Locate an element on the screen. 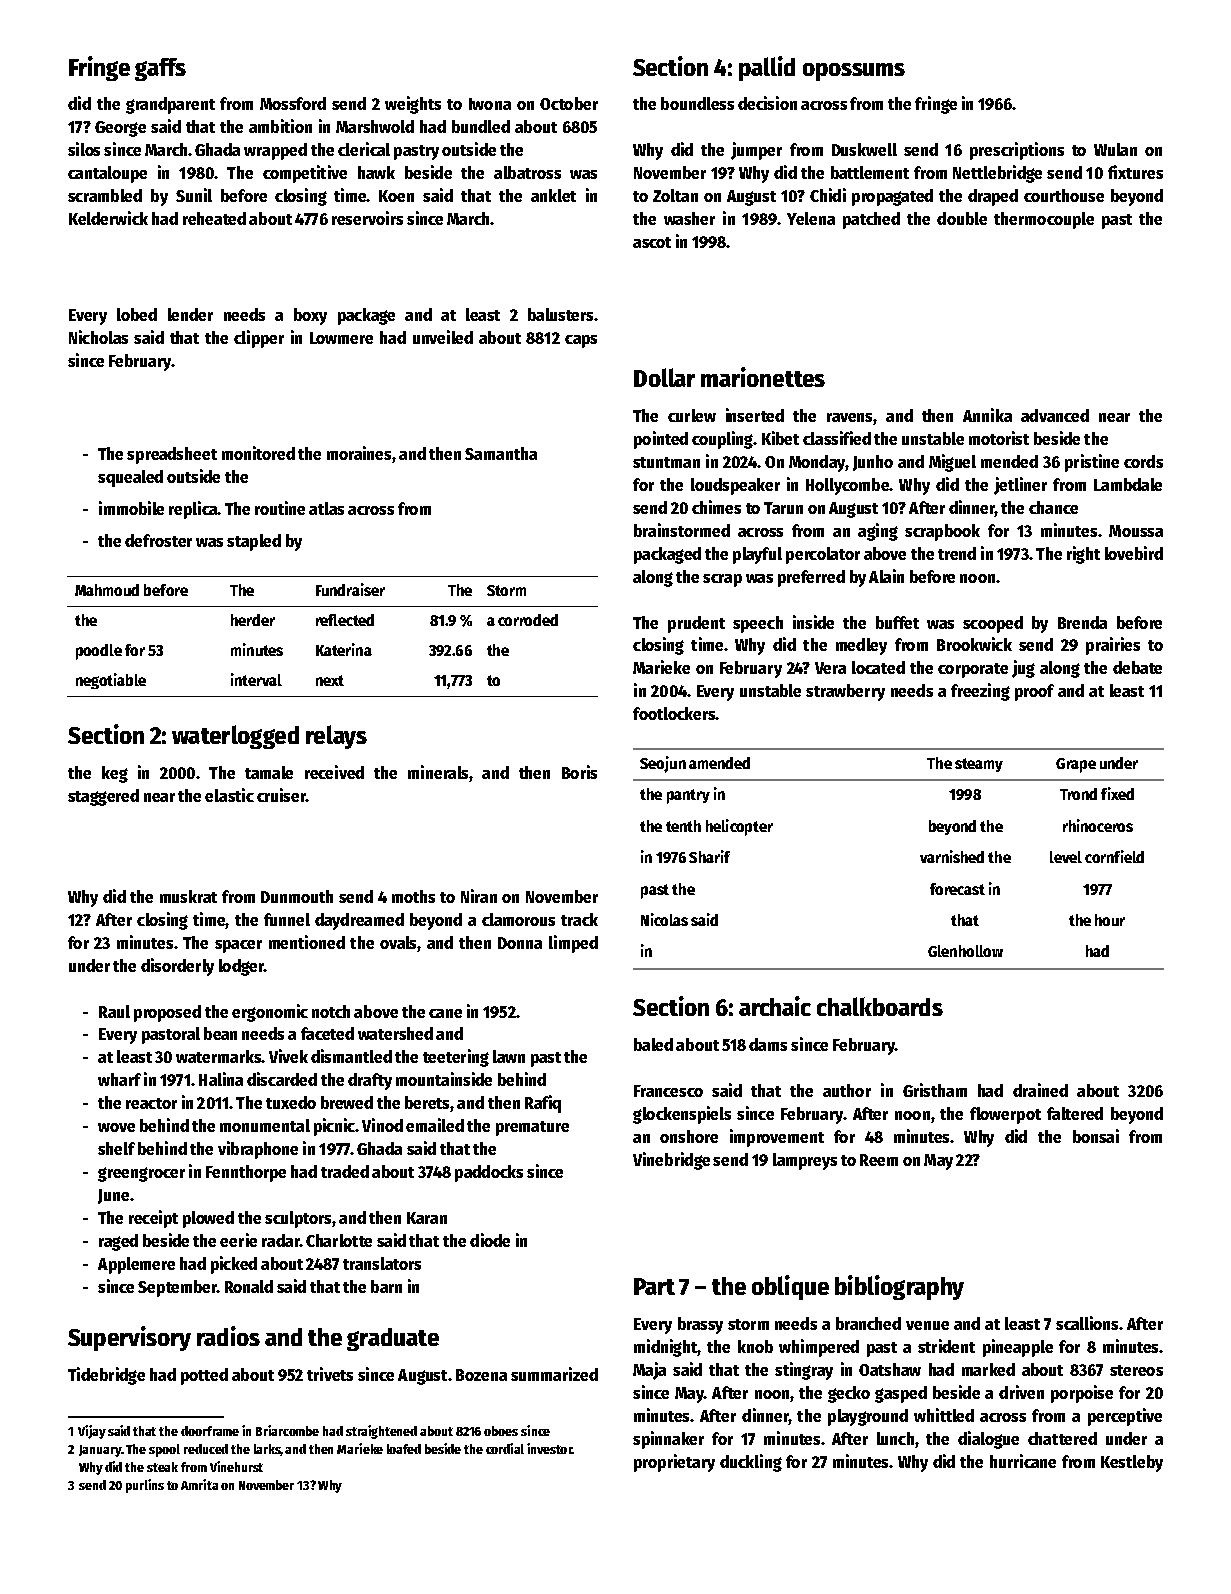  fixtures is located at coordinates (1135, 172).
